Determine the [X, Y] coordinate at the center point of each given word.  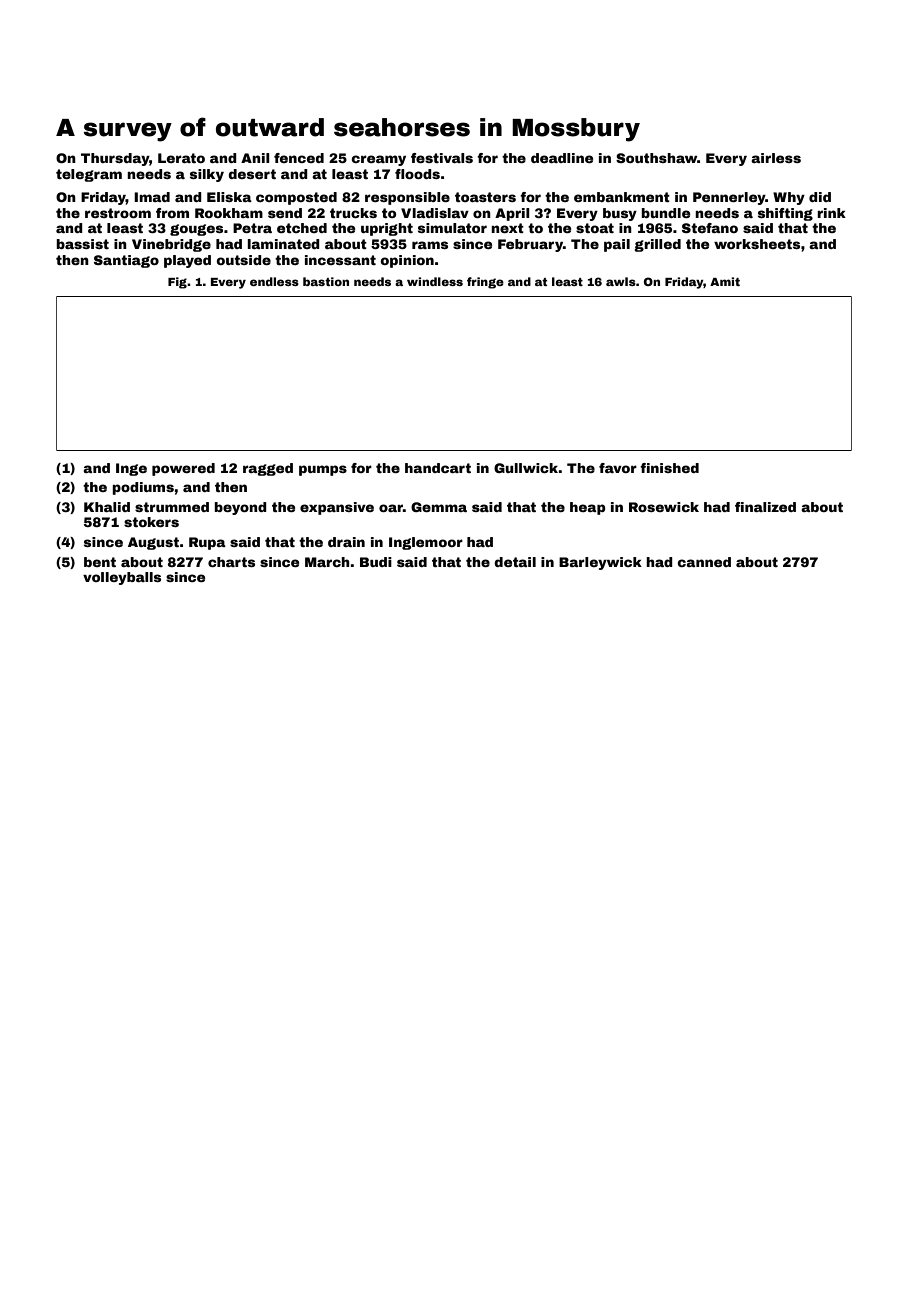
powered [183, 469]
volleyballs [122, 578]
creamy [378, 160]
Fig [177, 283]
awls [621, 281]
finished [669, 468]
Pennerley [729, 198]
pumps [323, 470]
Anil [255, 158]
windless [435, 281]
